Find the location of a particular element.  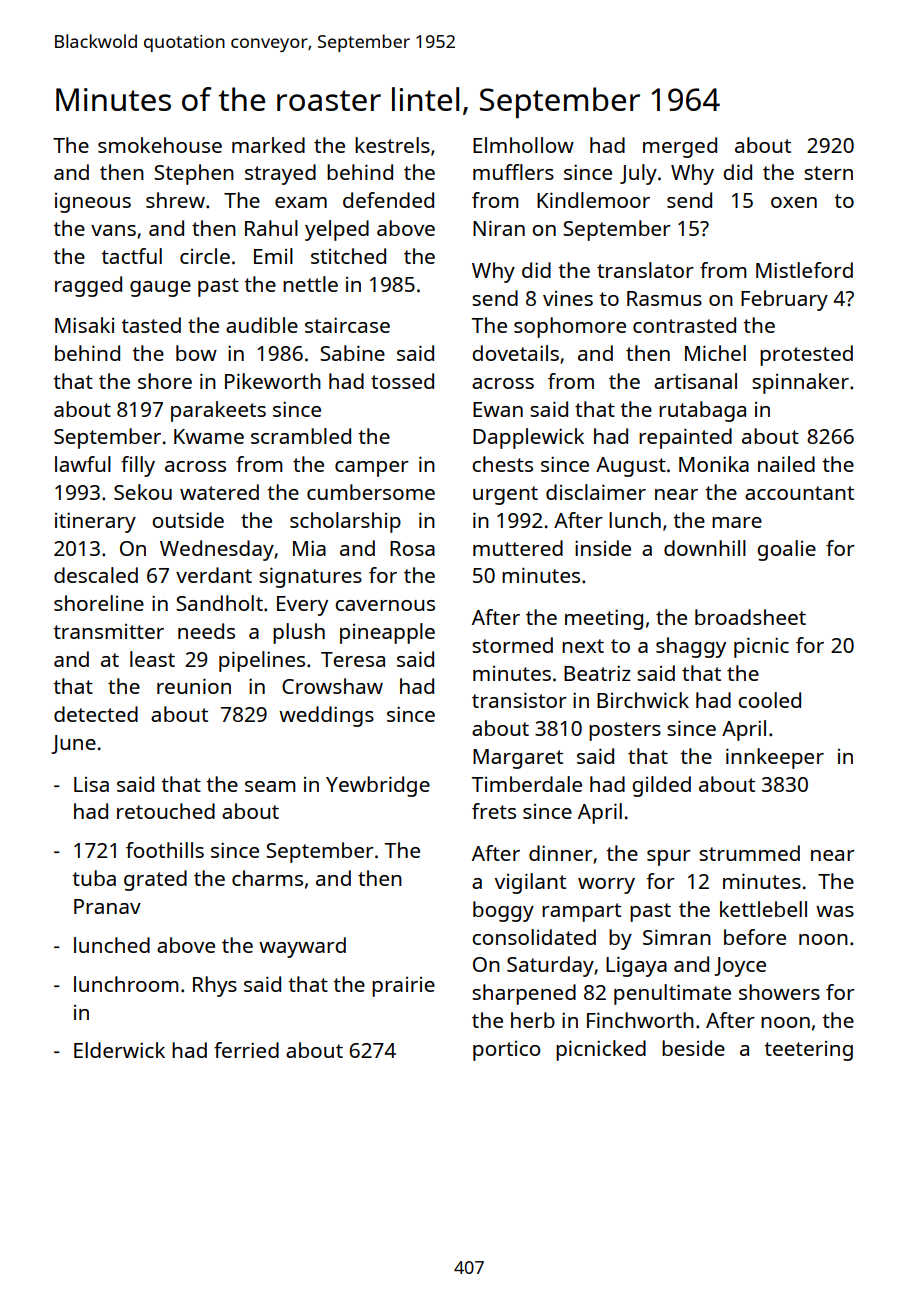

Mistleford is located at coordinates (804, 270).
